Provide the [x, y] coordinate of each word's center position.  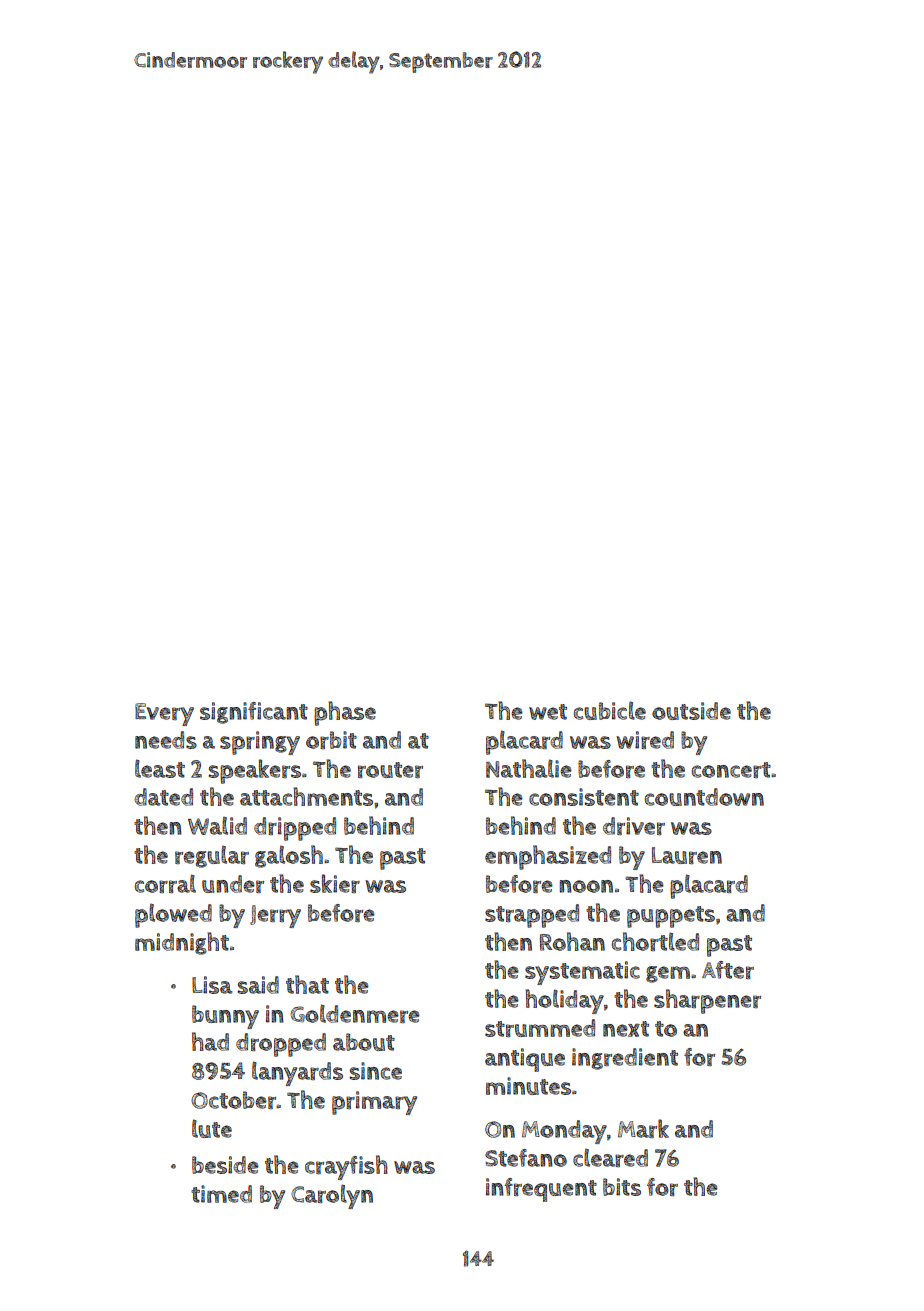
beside [225, 1165]
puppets [671, 917]
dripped [295, 829]
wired [645, 740]
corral [165, 883]
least [160, 768]
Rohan [572, 941]
